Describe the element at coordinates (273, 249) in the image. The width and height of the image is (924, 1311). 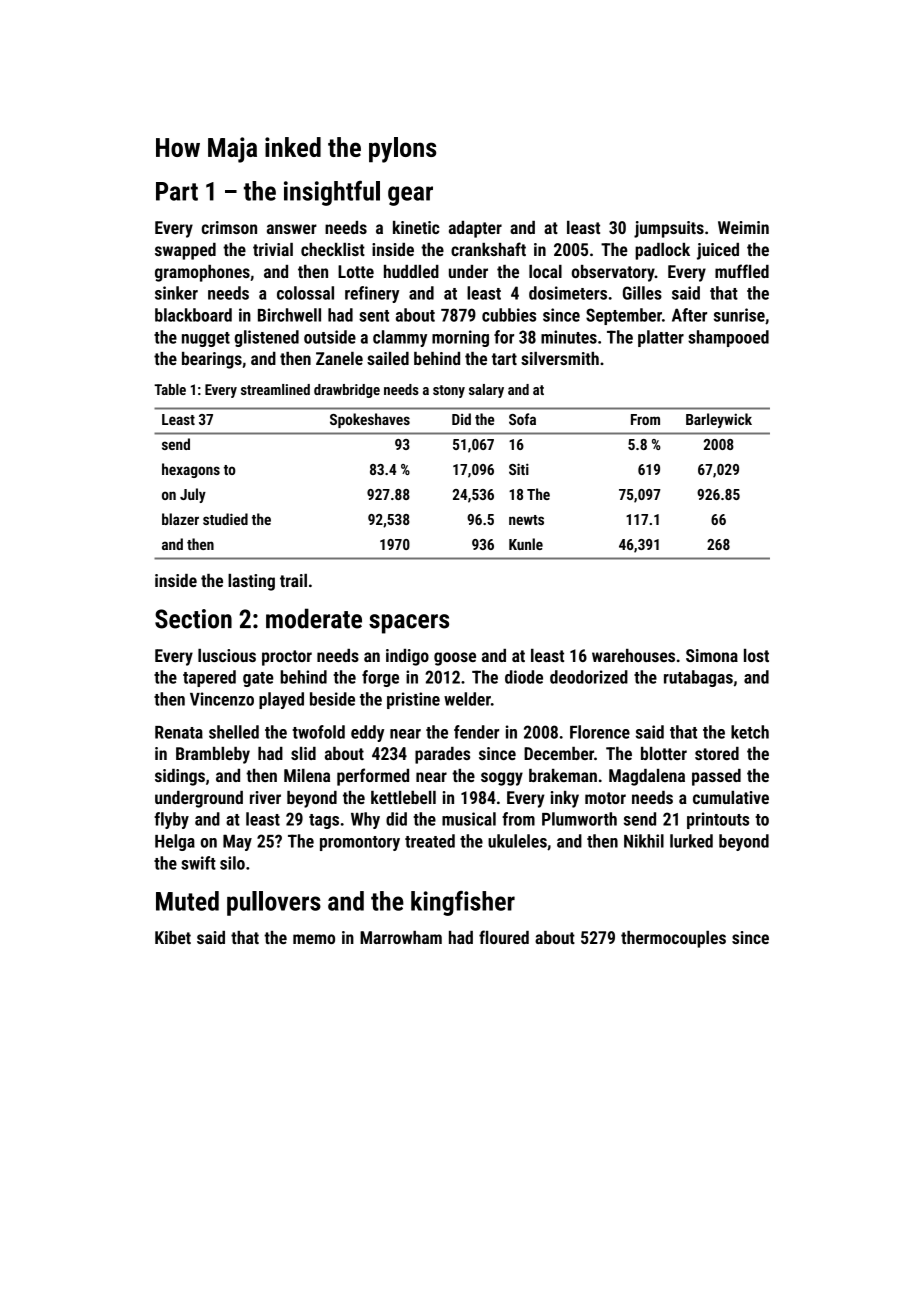
I see `trivial` at that location.
